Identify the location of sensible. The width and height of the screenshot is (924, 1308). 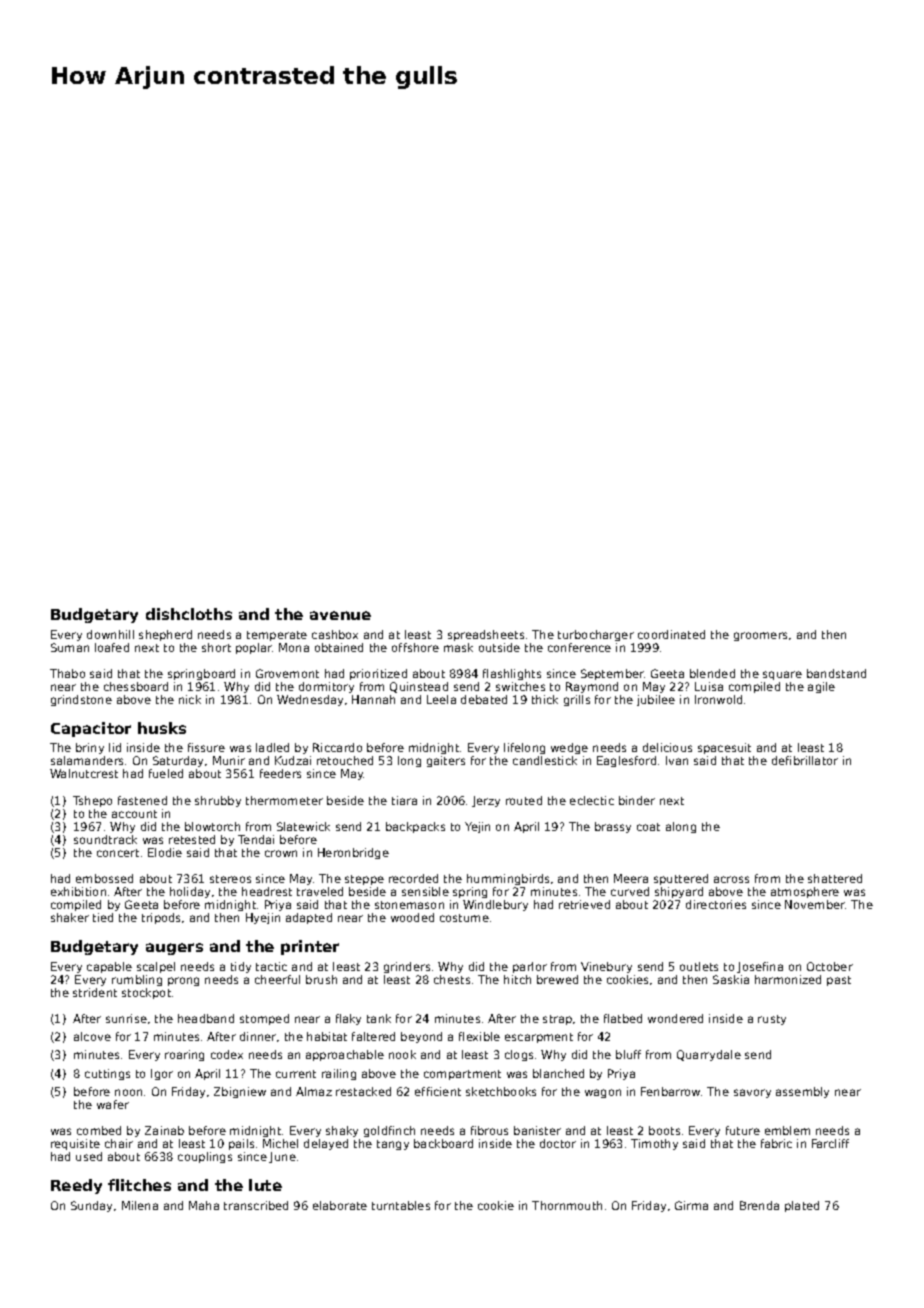
(425, 891).
